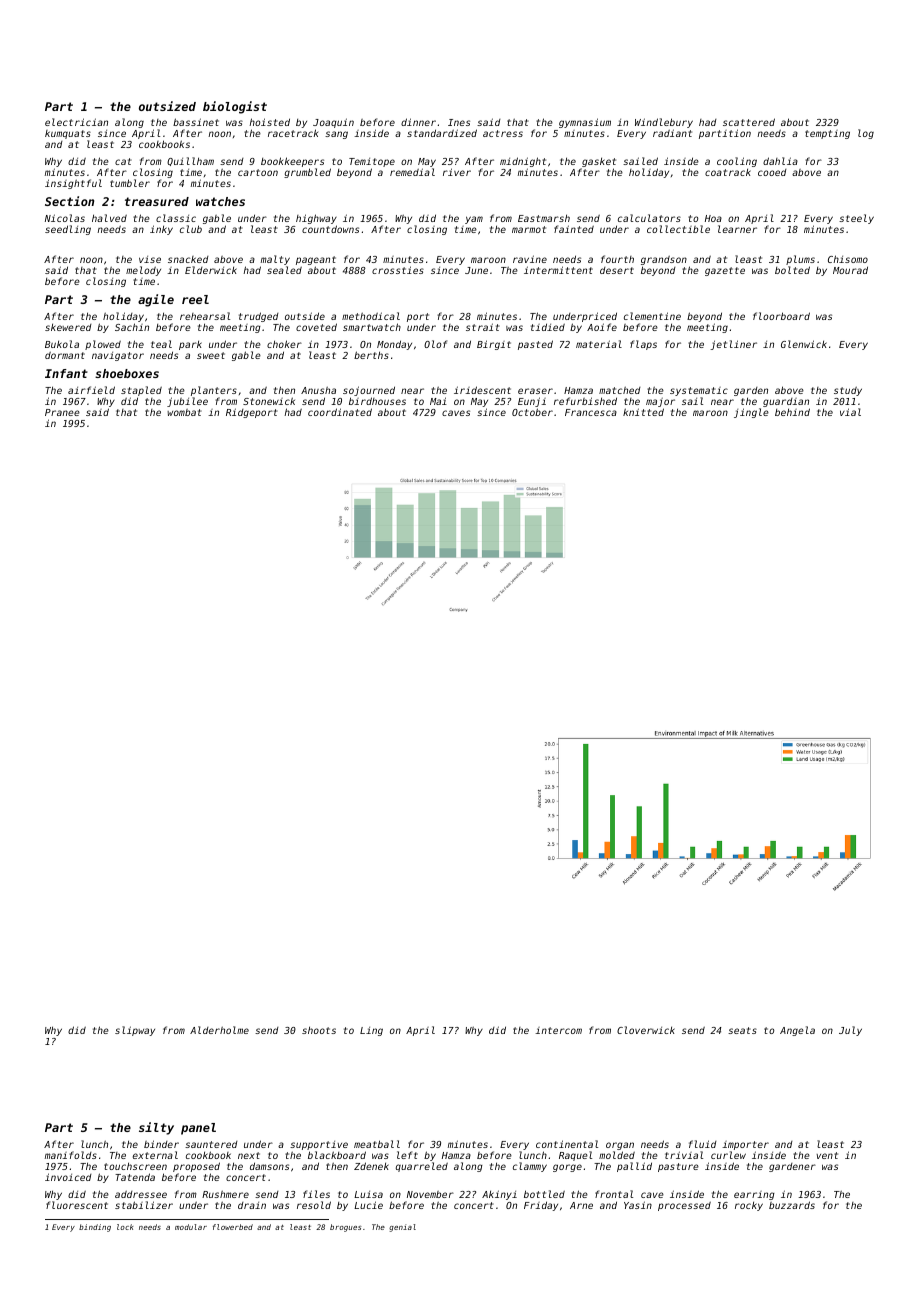  I want to click on Yasin, so click(638, 1205).
